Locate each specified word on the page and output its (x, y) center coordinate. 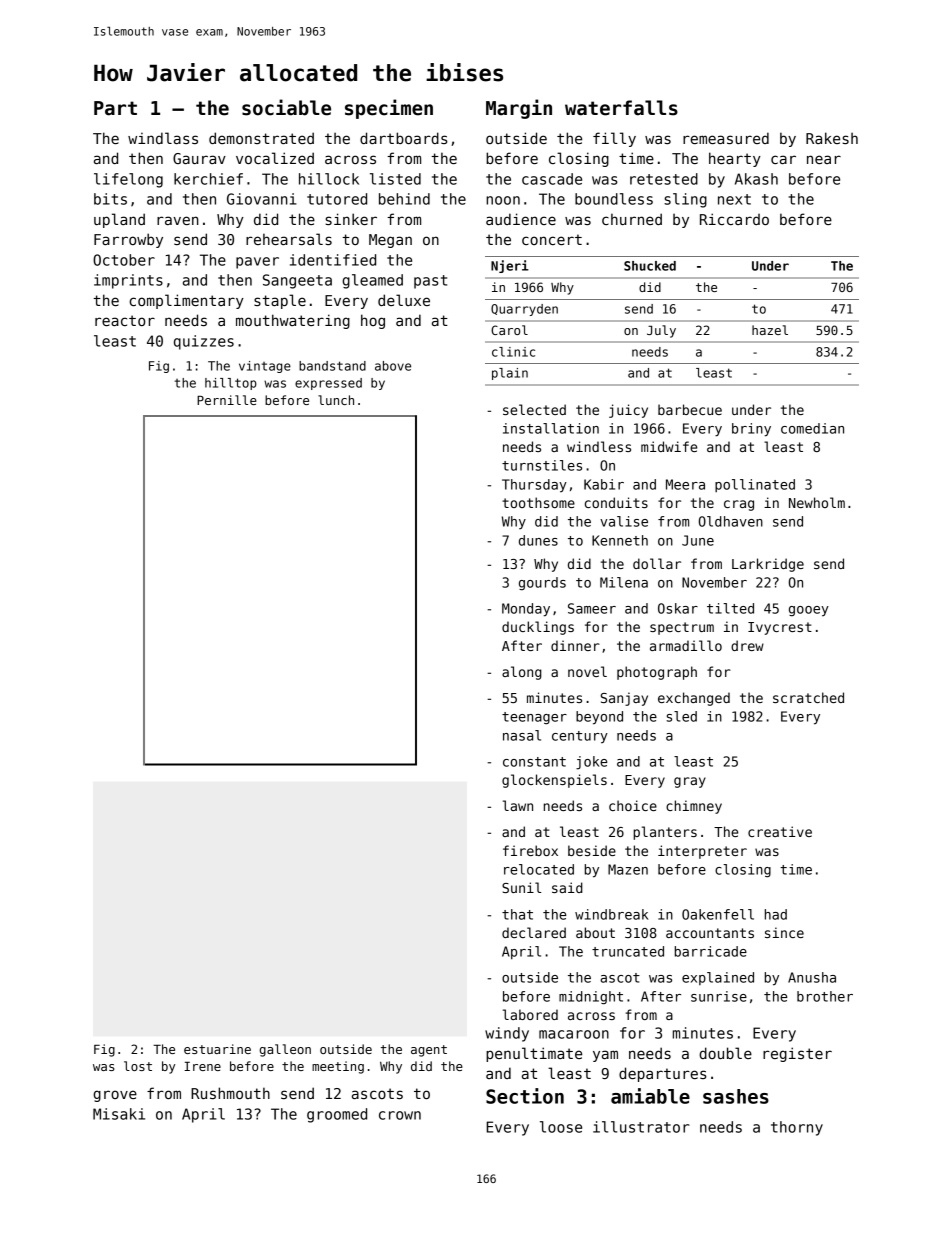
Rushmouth (230, 1093)
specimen (389, 109)
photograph (657, 673)
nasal (522, 735)
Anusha (812, 977)
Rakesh (832, 138)
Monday (526, 610)
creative (780, 831)
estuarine (217, 1049)
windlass (163, 138)
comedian (812, 428)
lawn (518, 805)
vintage (265, 367)
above (393, 366)
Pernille (227, 400)
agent (429, 1051)
